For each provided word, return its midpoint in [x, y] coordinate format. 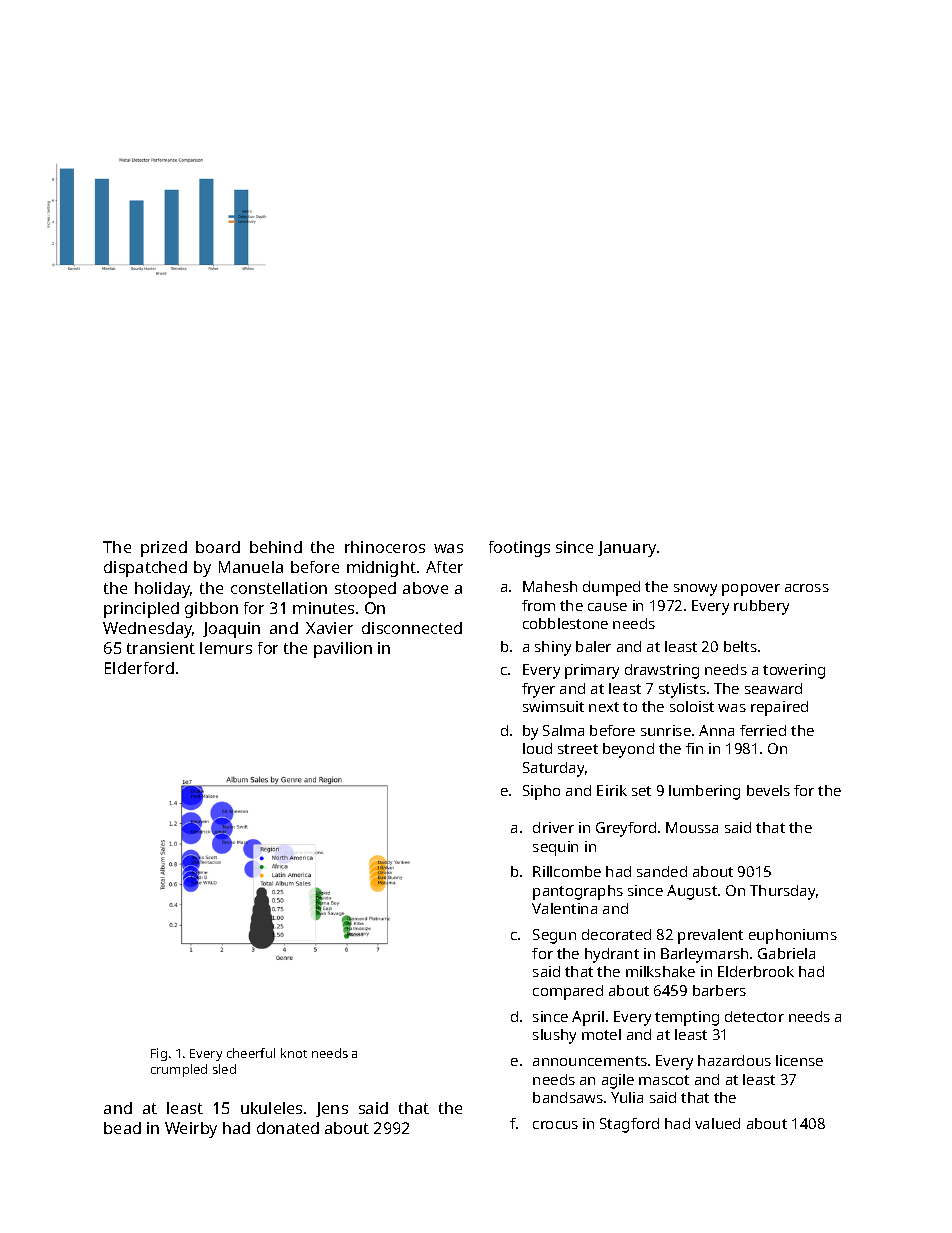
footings [519, 549]
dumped [611, 588]
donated [288, 1128]
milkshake [660, 971]
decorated [616, 934]
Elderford [139, 668]
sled [224, 1069]
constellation [279, 588]
